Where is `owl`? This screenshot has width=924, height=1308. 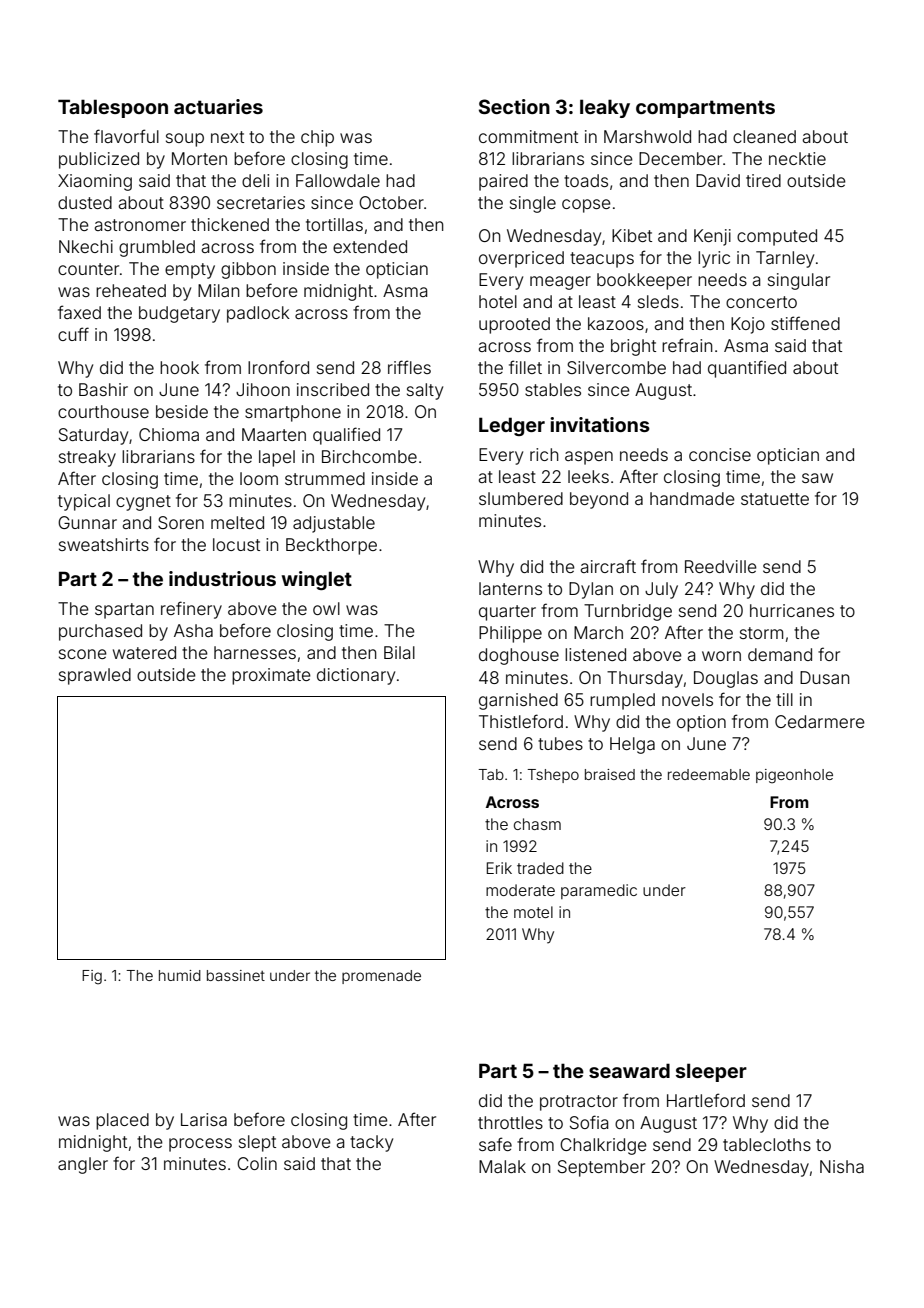 owl is located at coordinates (326, 608).
